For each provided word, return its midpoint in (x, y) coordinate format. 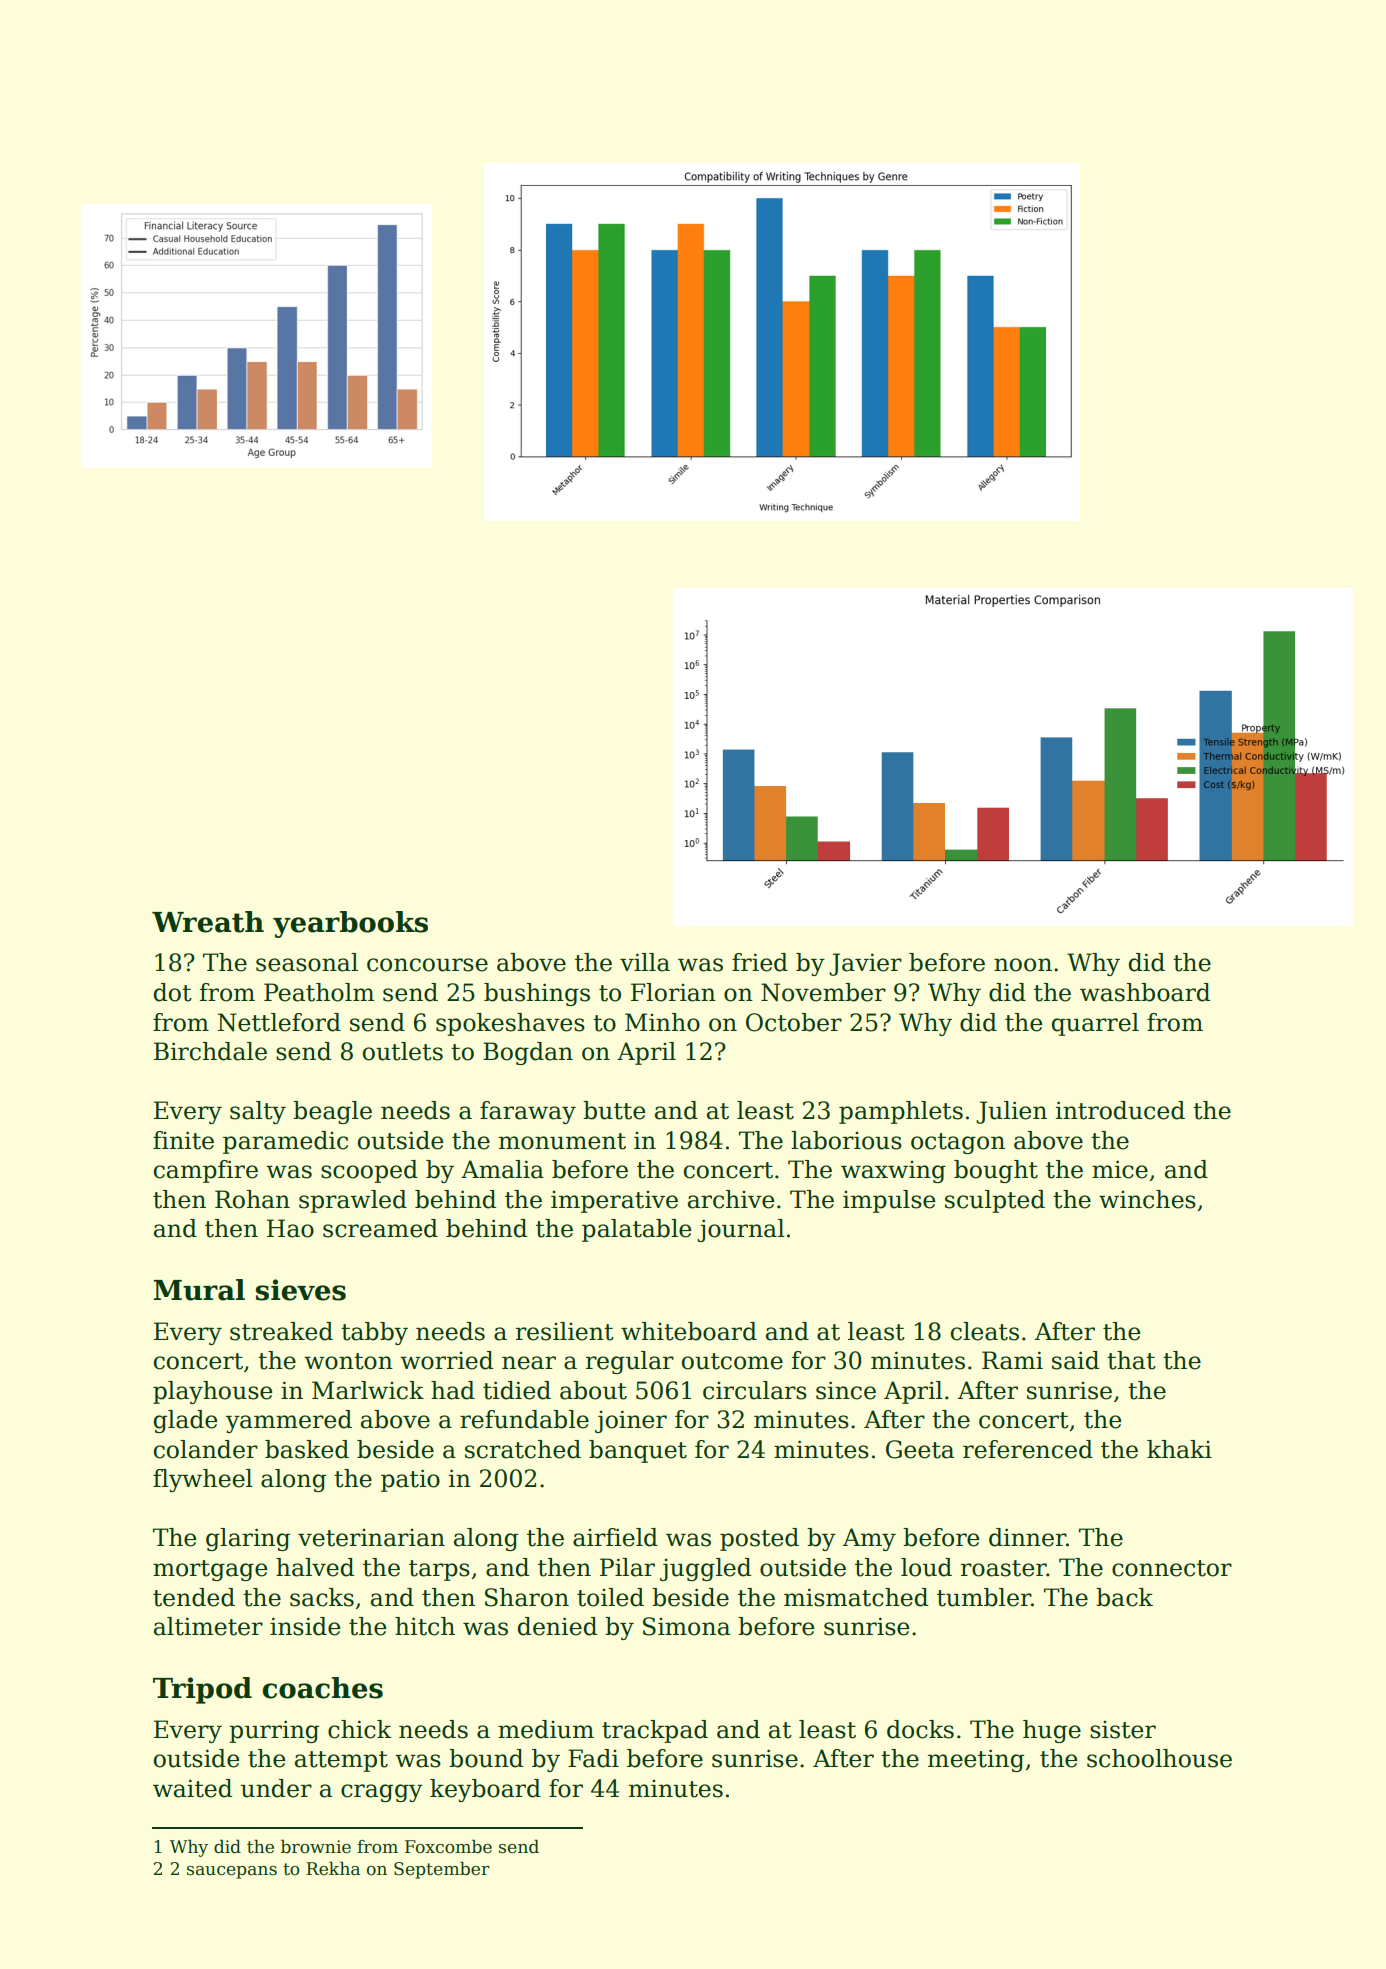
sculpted (995, 1201)
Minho (662, 1022)
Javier (865, 964)
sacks (322, 1597)
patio (410, 1480)
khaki (1179, 1449)
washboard (1145, 992)
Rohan (252, 1199)
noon (1023, 965)
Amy (869, 1539)
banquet (638, 1451)
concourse (427, 965)
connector (1172, 1568)
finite (183, 1140)
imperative (614, 1202)
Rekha (333, 1869)
